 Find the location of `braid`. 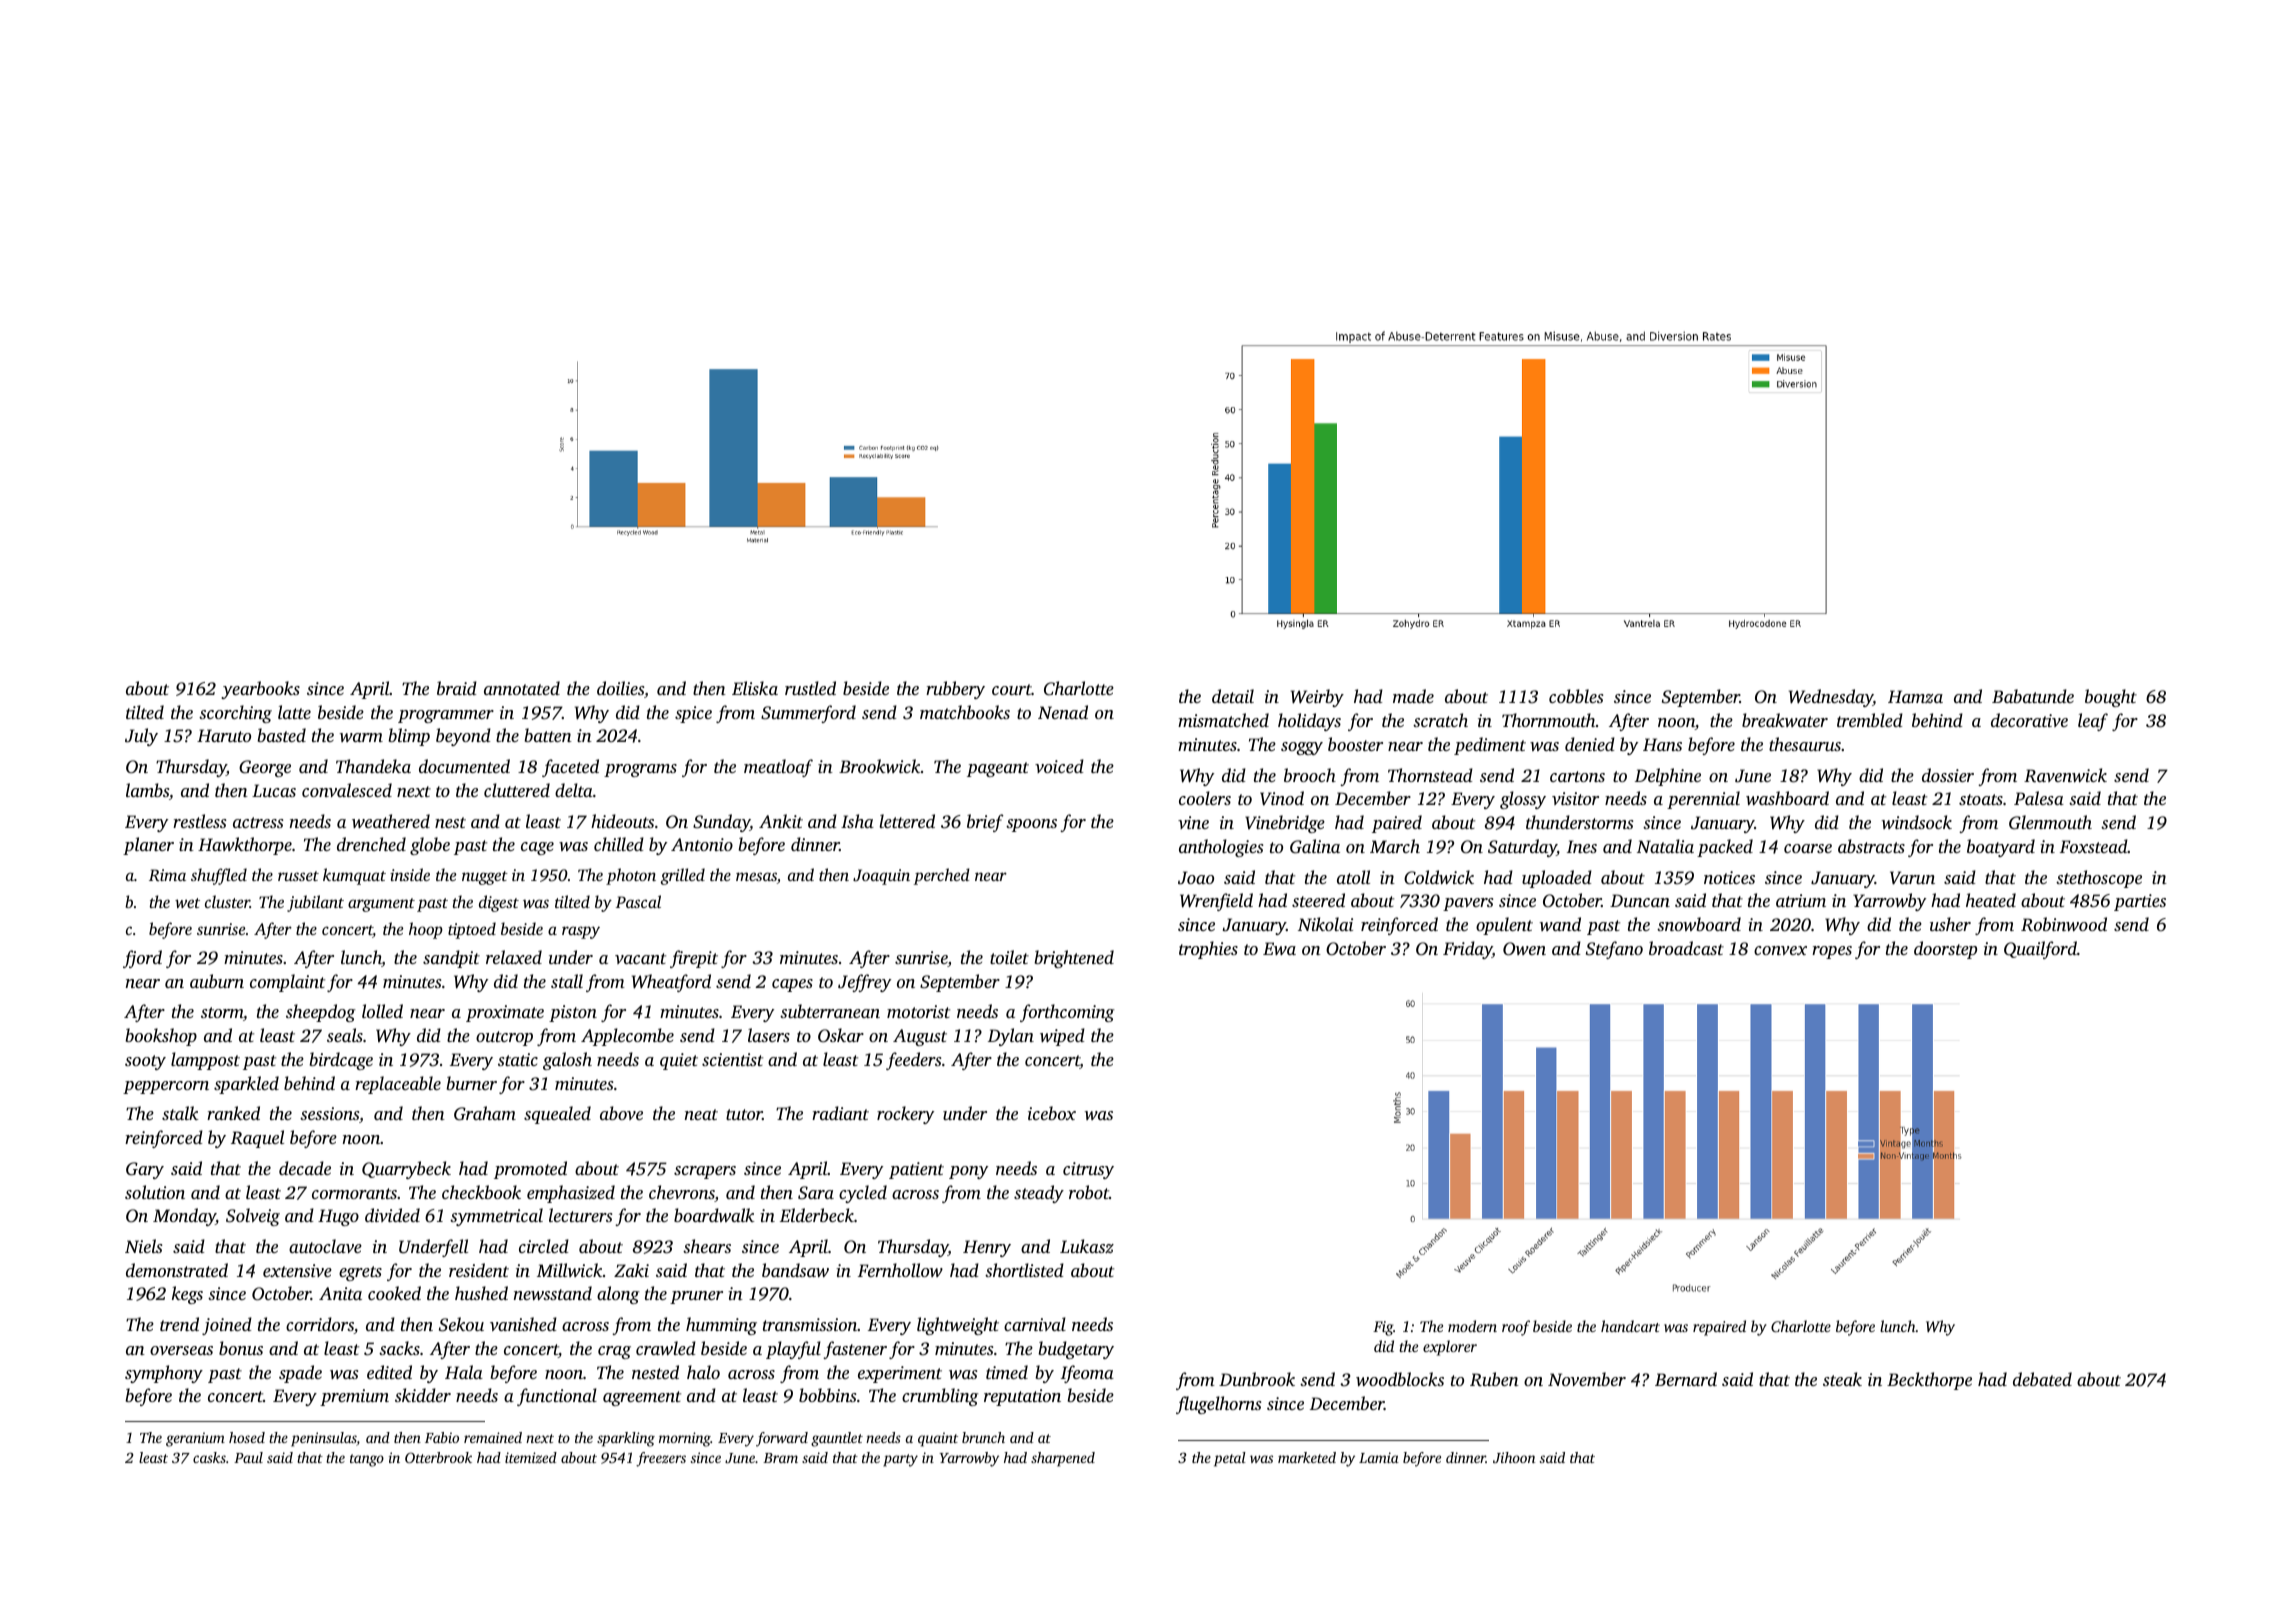

braid is located at coordinates (457, 688).
